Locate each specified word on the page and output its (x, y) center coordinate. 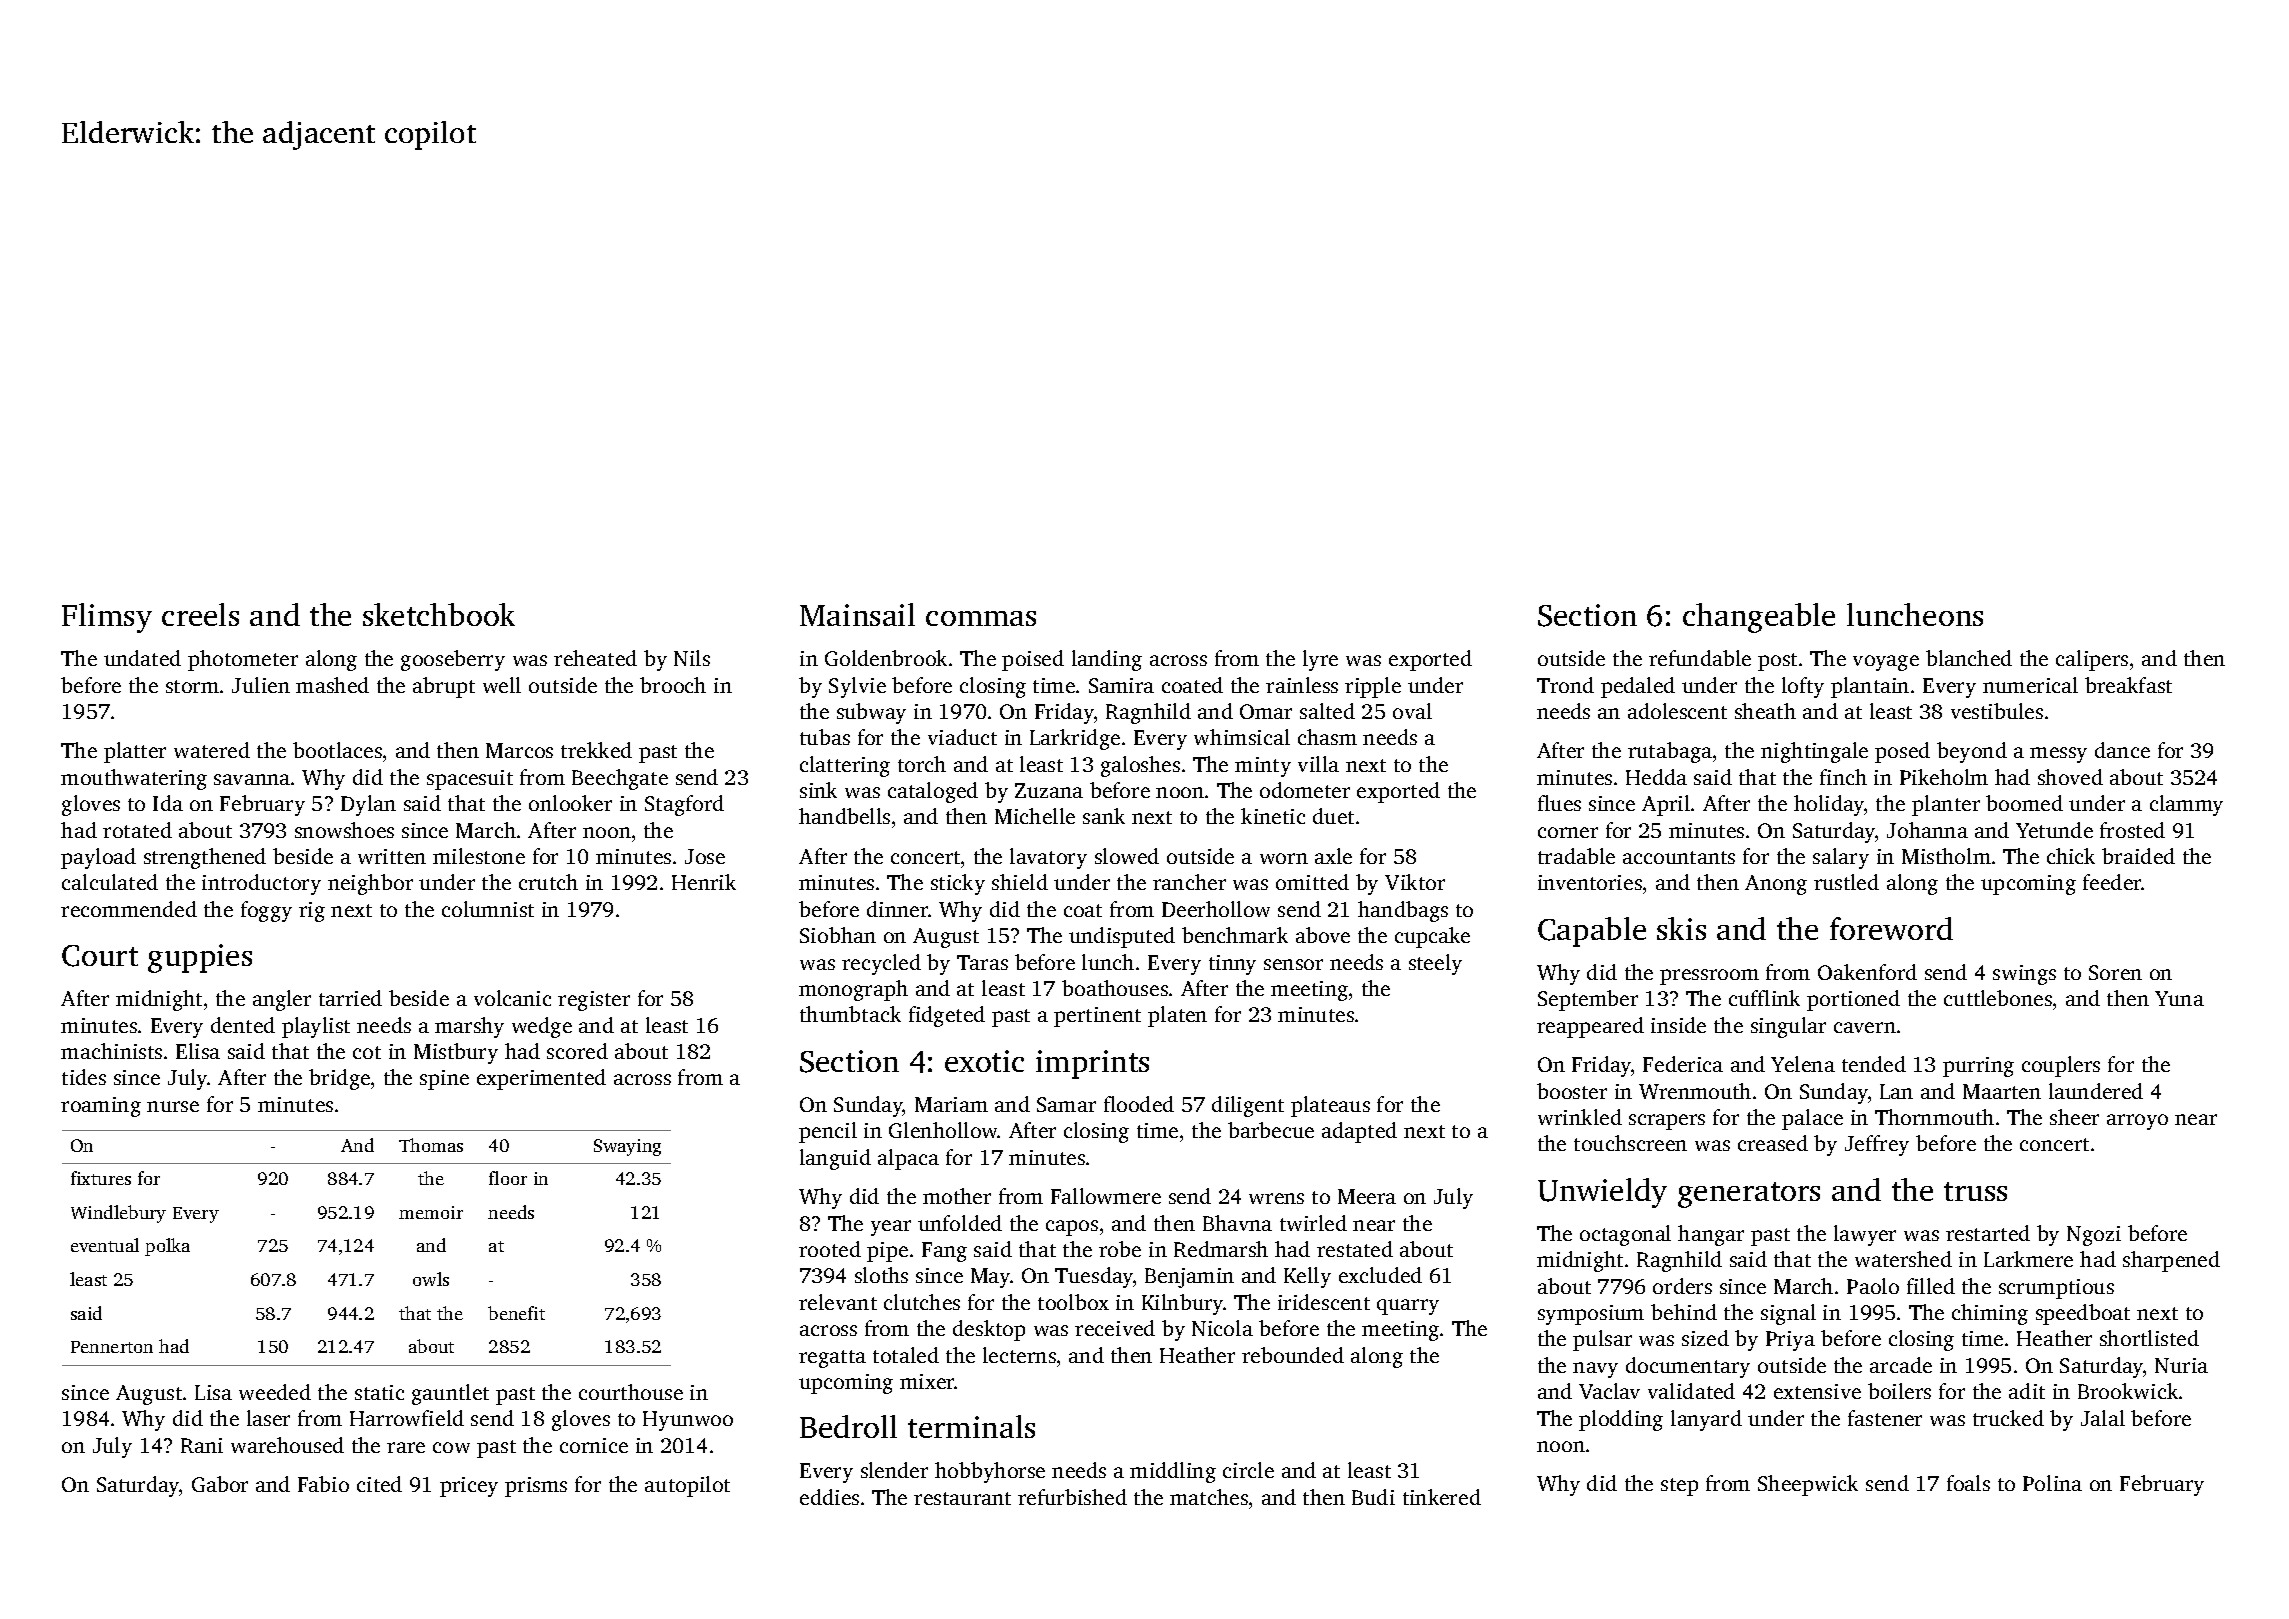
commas (981, 618)
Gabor (220, 1484)
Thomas (431, 1145)
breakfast (2128, 685)
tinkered (1442, 1497)
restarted (1988, 1233)
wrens (1276, 1198)
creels (200, 614)
